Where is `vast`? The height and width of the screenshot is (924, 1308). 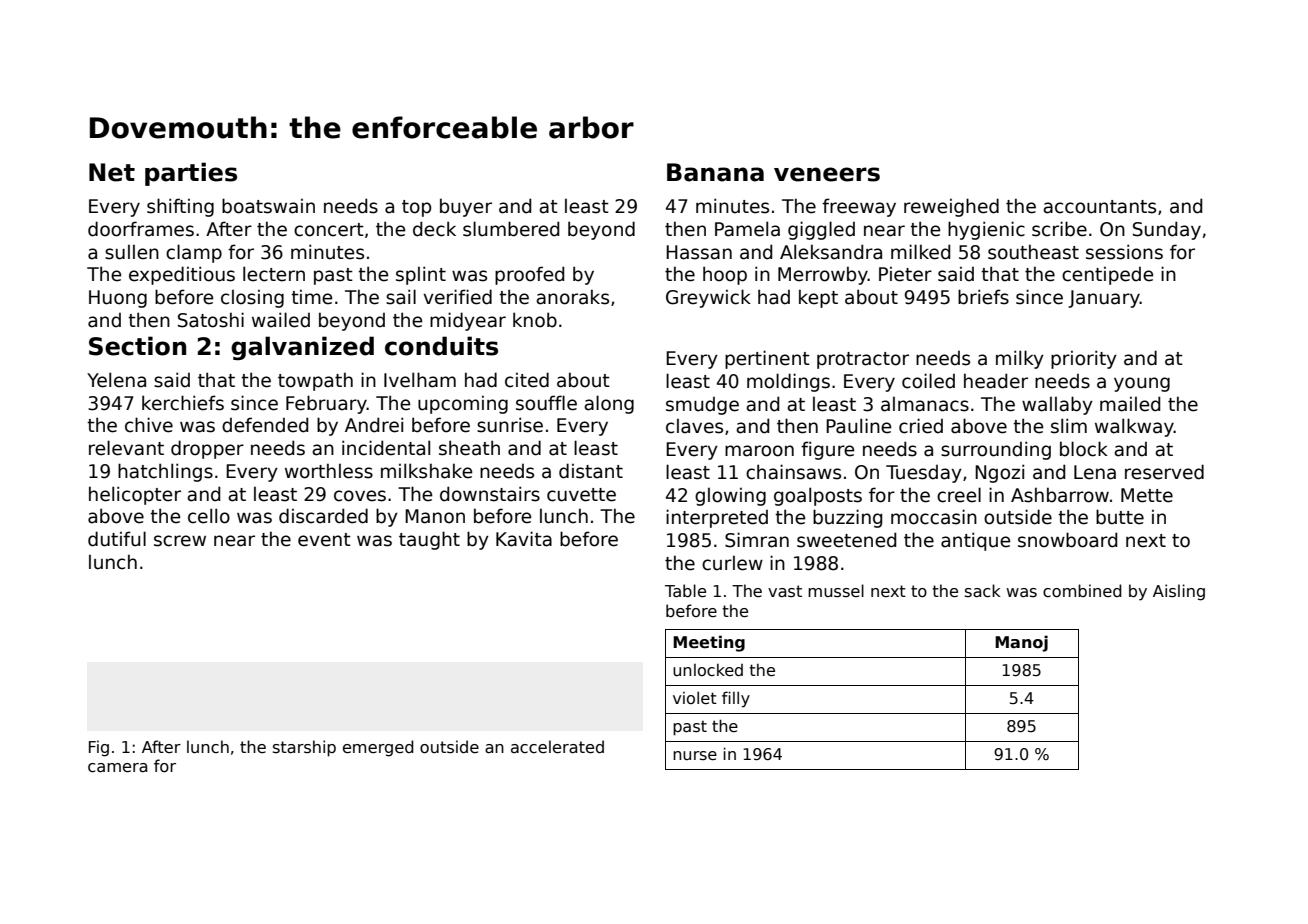 vast is located at coordinates (785, 591).
